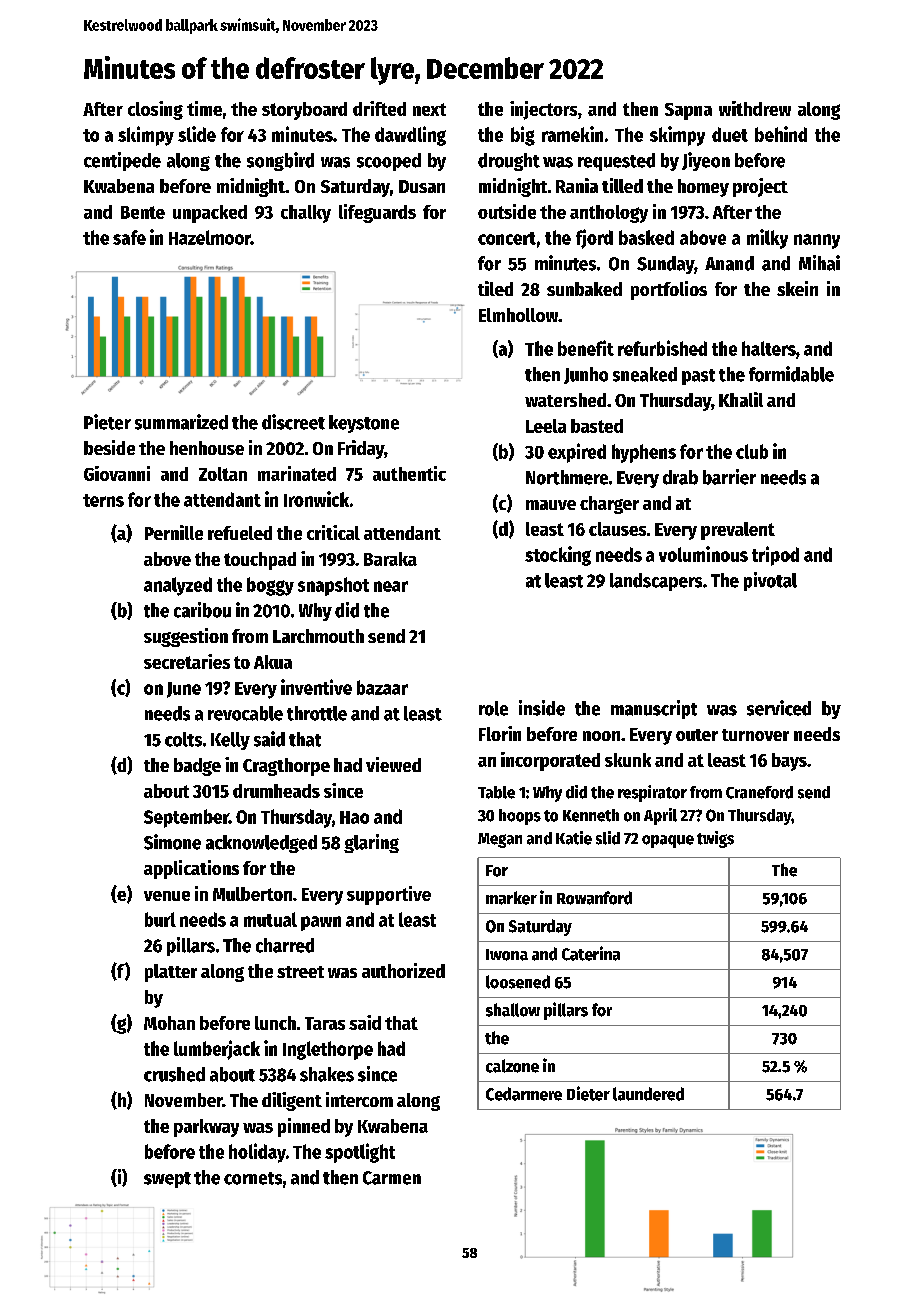  I want to click on Pernille, so click(174, 532).
